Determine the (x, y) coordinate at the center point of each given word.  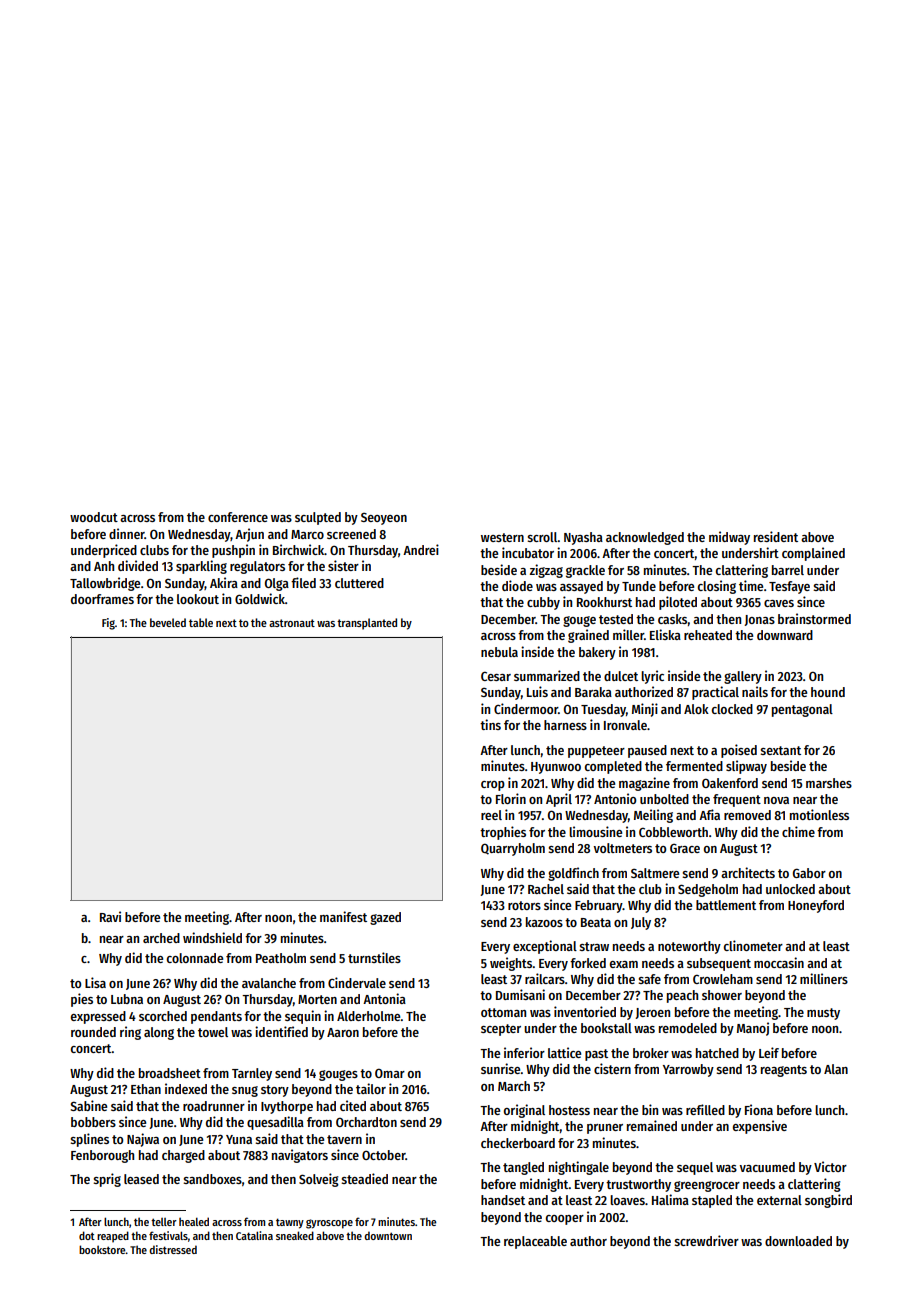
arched (161, 938)
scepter (501, 1030)
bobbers (93, 1122)
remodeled (688, 1028)
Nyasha (583, 538)
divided (138, 565)
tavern (344, 1139)
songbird (828, 1201)
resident (776, 536)
